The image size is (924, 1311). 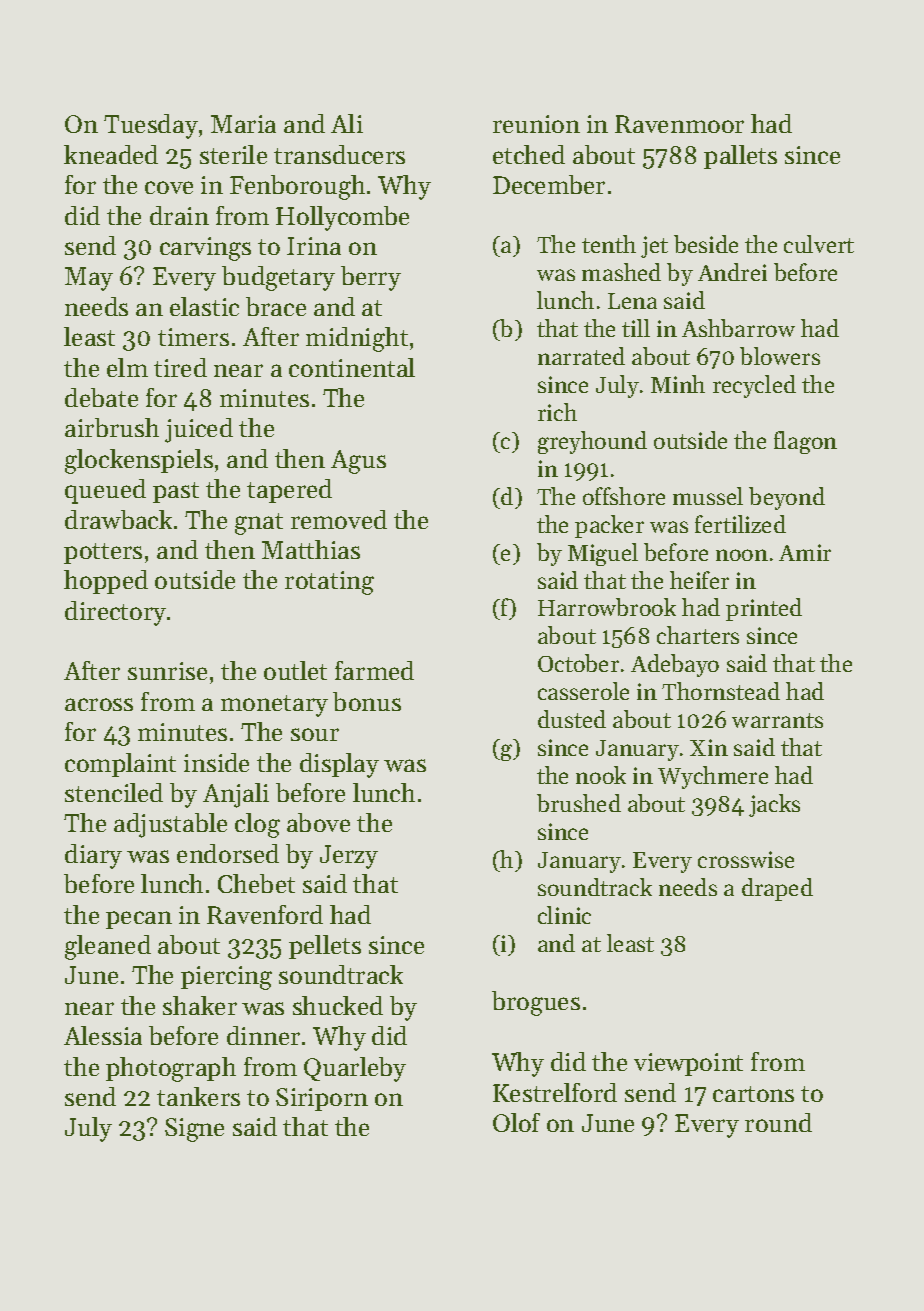 What do you see at coordinates (194, 1130) in the document?
I see `Signe` at bounding box center [194, 1130].
